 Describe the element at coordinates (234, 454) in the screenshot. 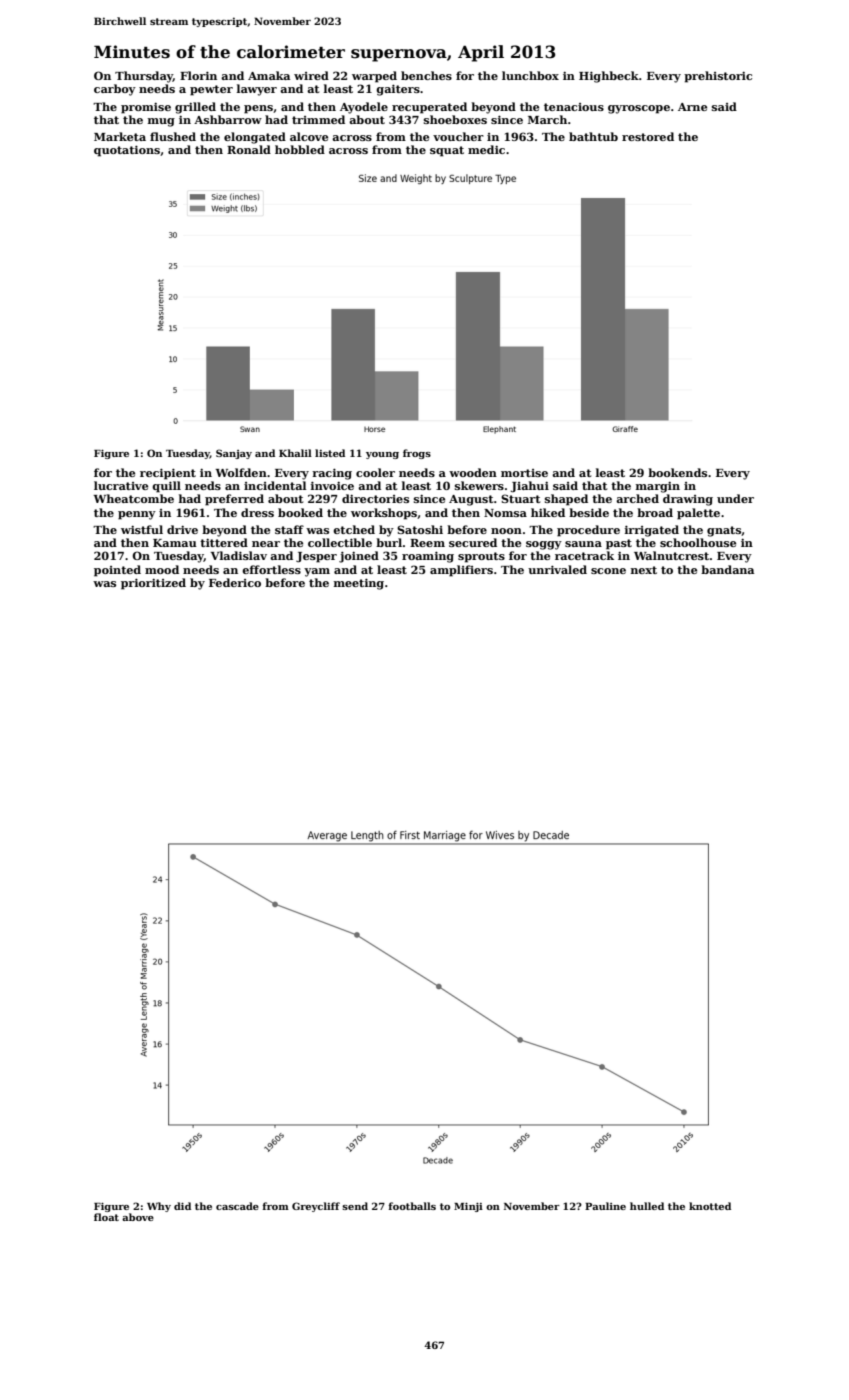

I see `Sanjay` at that location.
